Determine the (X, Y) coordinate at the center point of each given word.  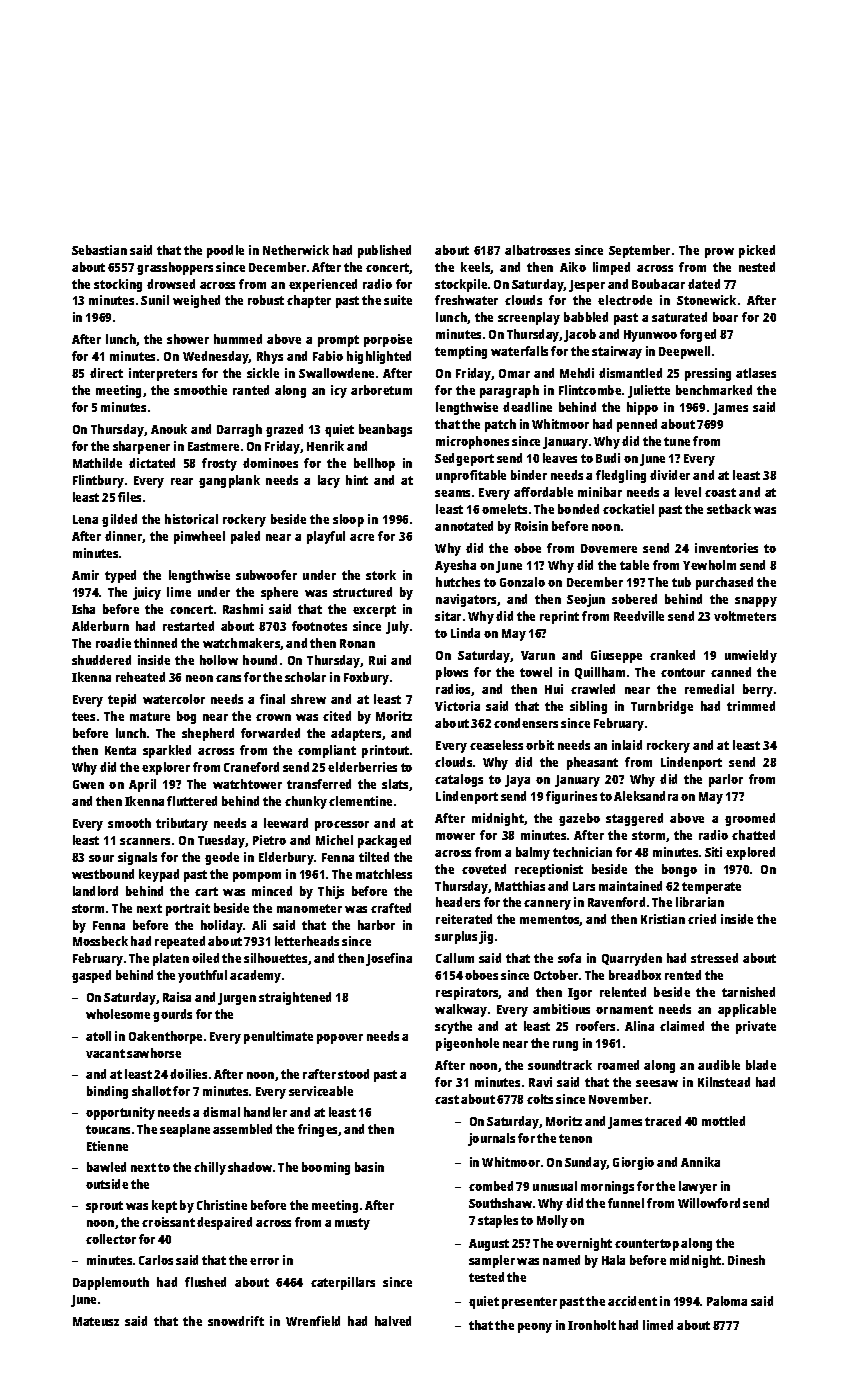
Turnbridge (662, 707)
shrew (308, 699)
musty (352, 1224)
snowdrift (236, 1321)
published (384, 251)
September (639, 251)
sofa (569, 958)
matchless (384, 874)
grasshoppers (175, 268)
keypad (159, 875)
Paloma (727, 1301)
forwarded (270, 733)
